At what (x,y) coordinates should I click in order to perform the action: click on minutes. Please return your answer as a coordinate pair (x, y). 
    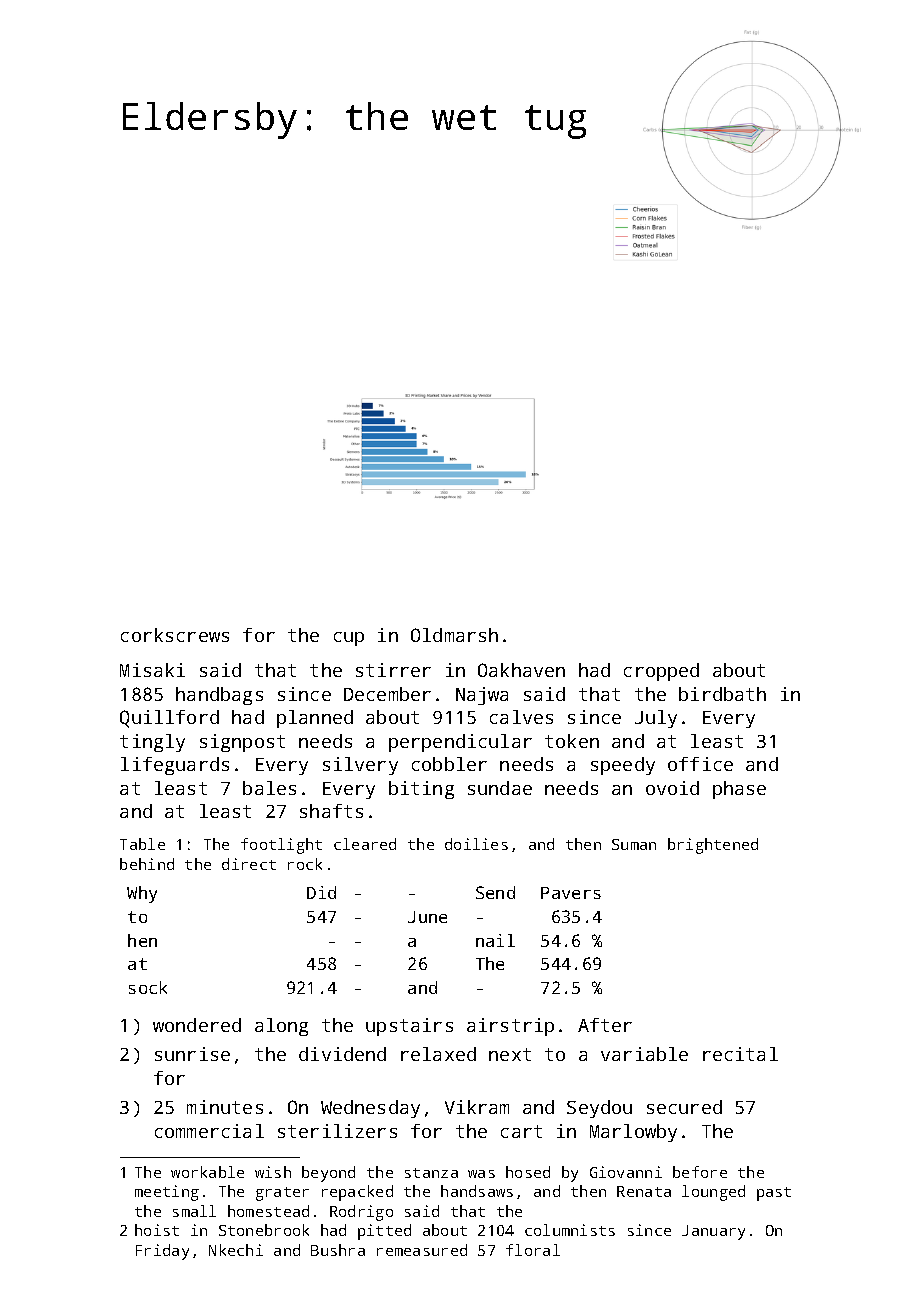
    Looking at the image, I should click on (225, 1107).
